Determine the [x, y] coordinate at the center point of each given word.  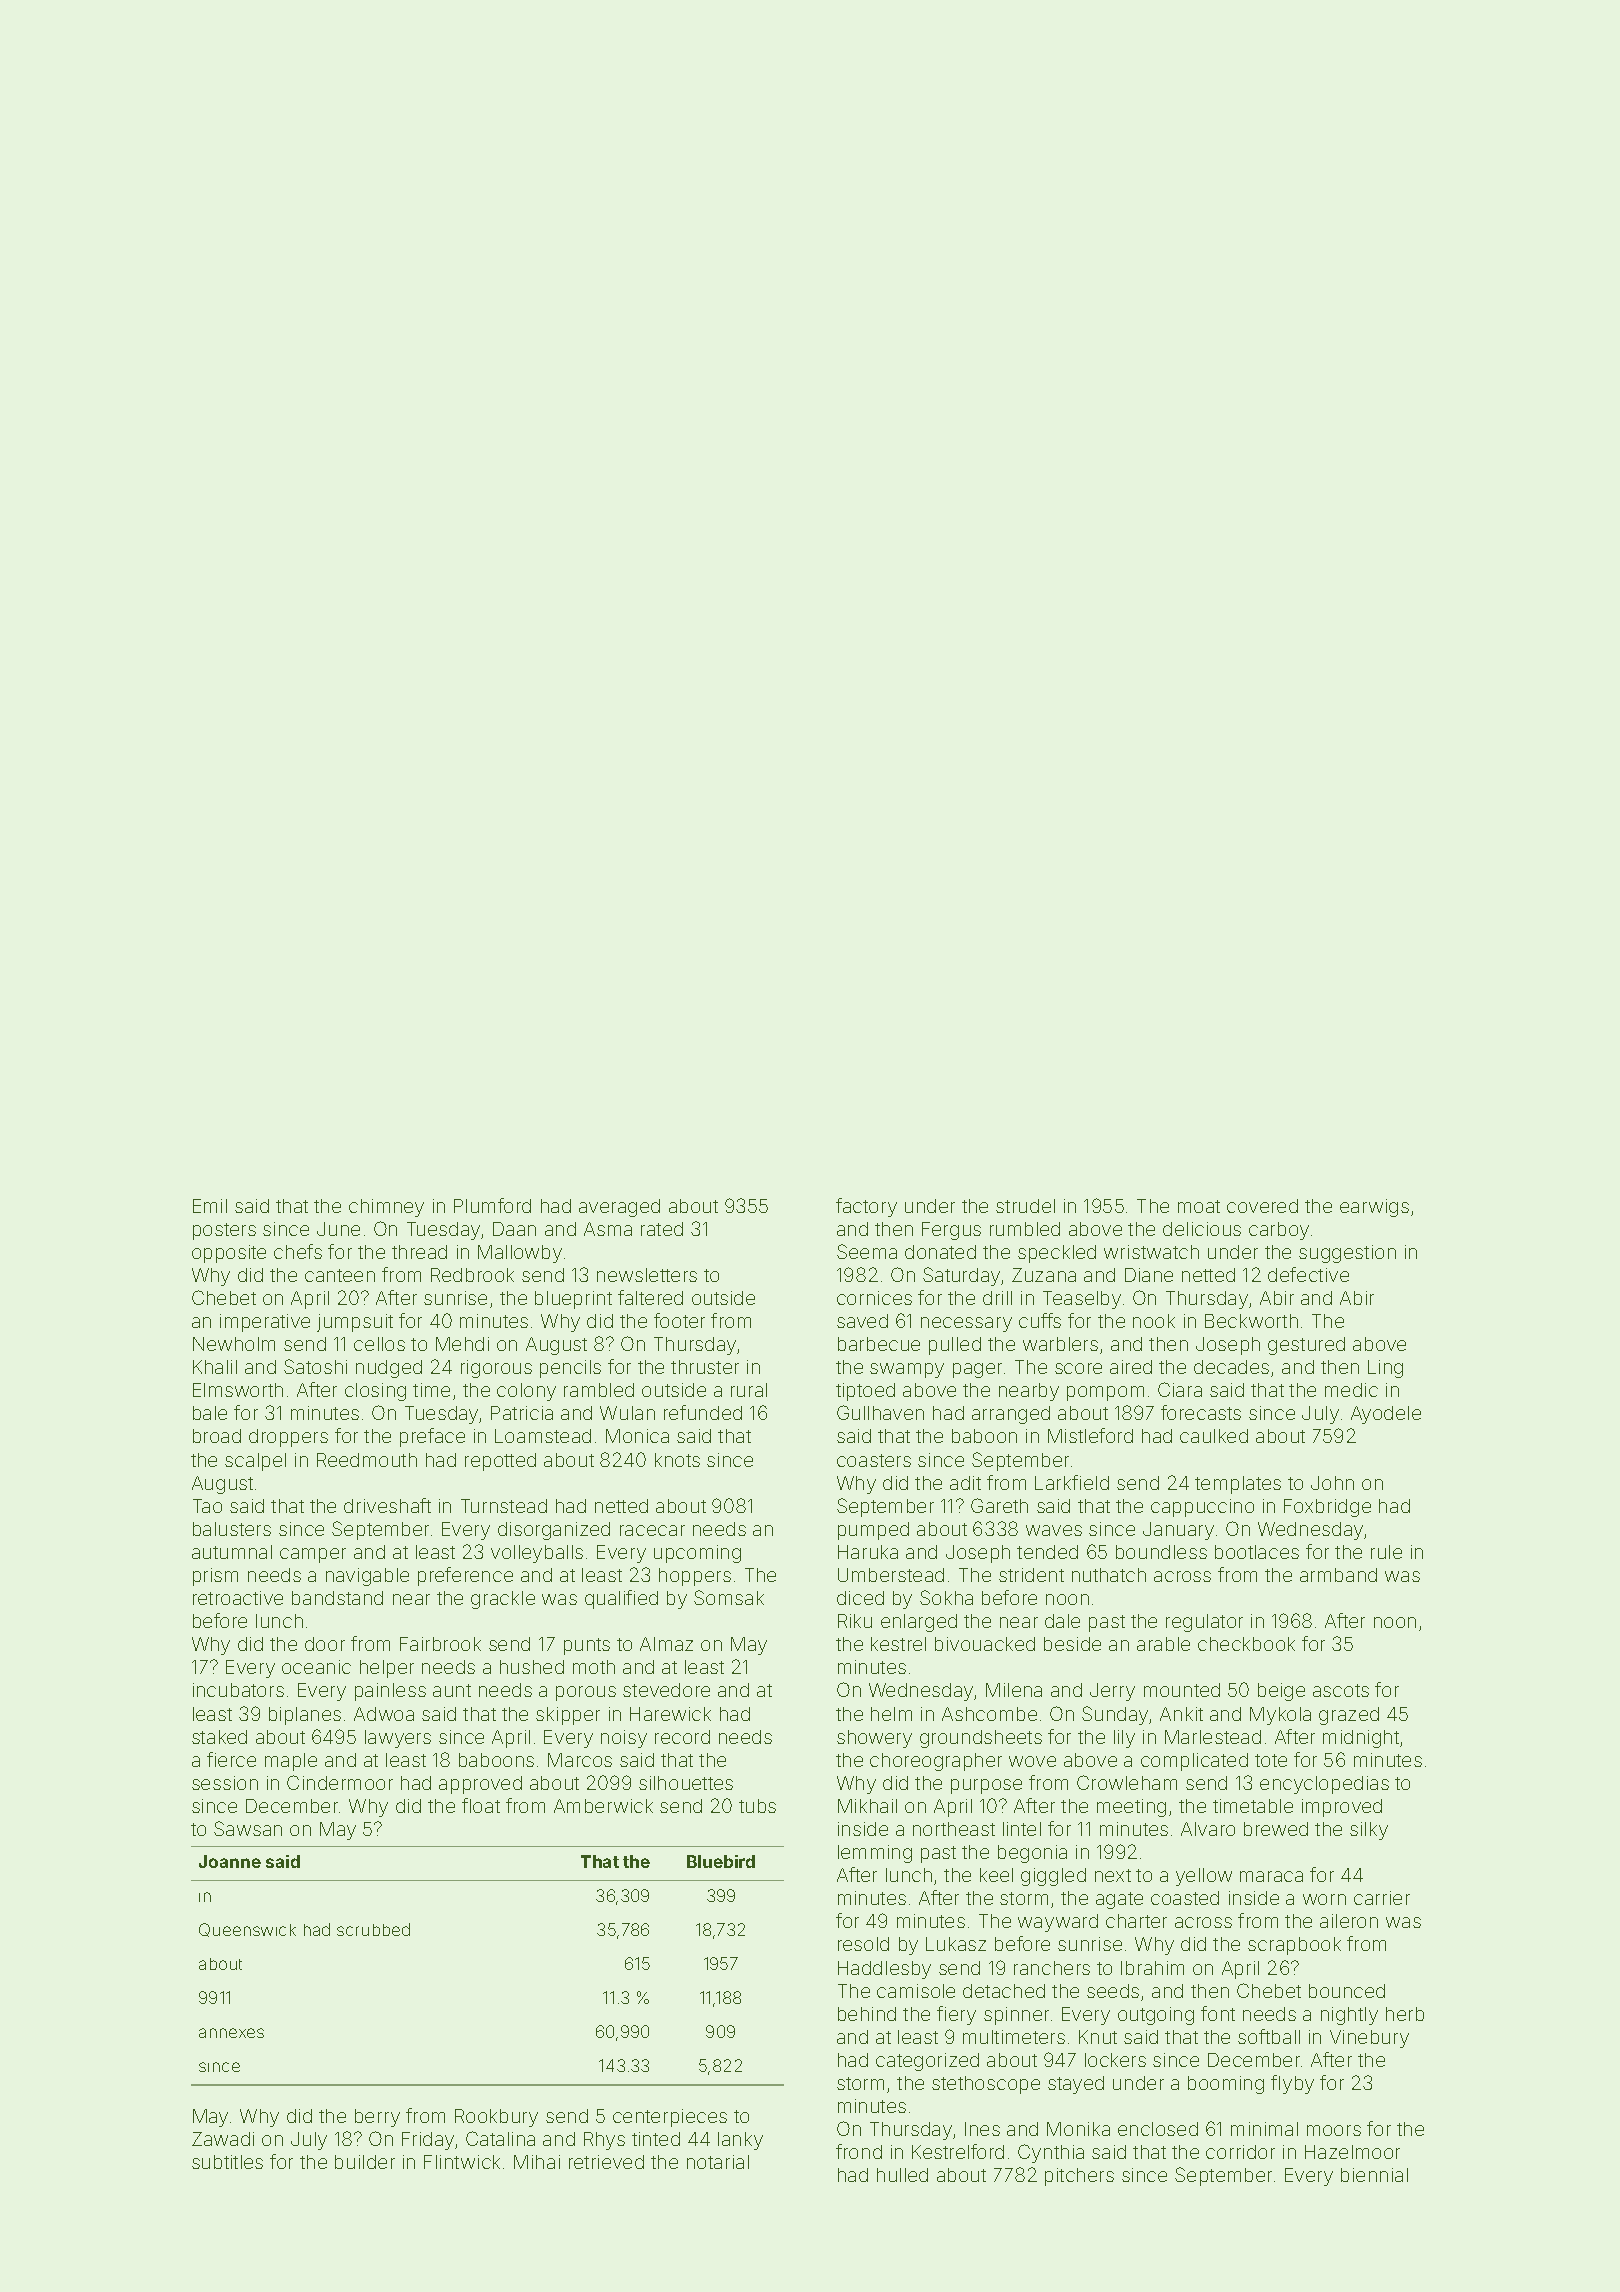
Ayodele [1386, 1415]
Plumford [492, 1205]
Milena [1014, 1690]
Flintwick [462, 2162]
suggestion [1347, 1254]
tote [1271, 1760]
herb [1405, 2014]
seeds [1113, 1991]
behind [867, 2014]
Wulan [627, 1413]
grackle [503, 1600]
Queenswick [247, 1930]
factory [866, 1207]
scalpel [255, 1462]
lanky [740, 2141]
